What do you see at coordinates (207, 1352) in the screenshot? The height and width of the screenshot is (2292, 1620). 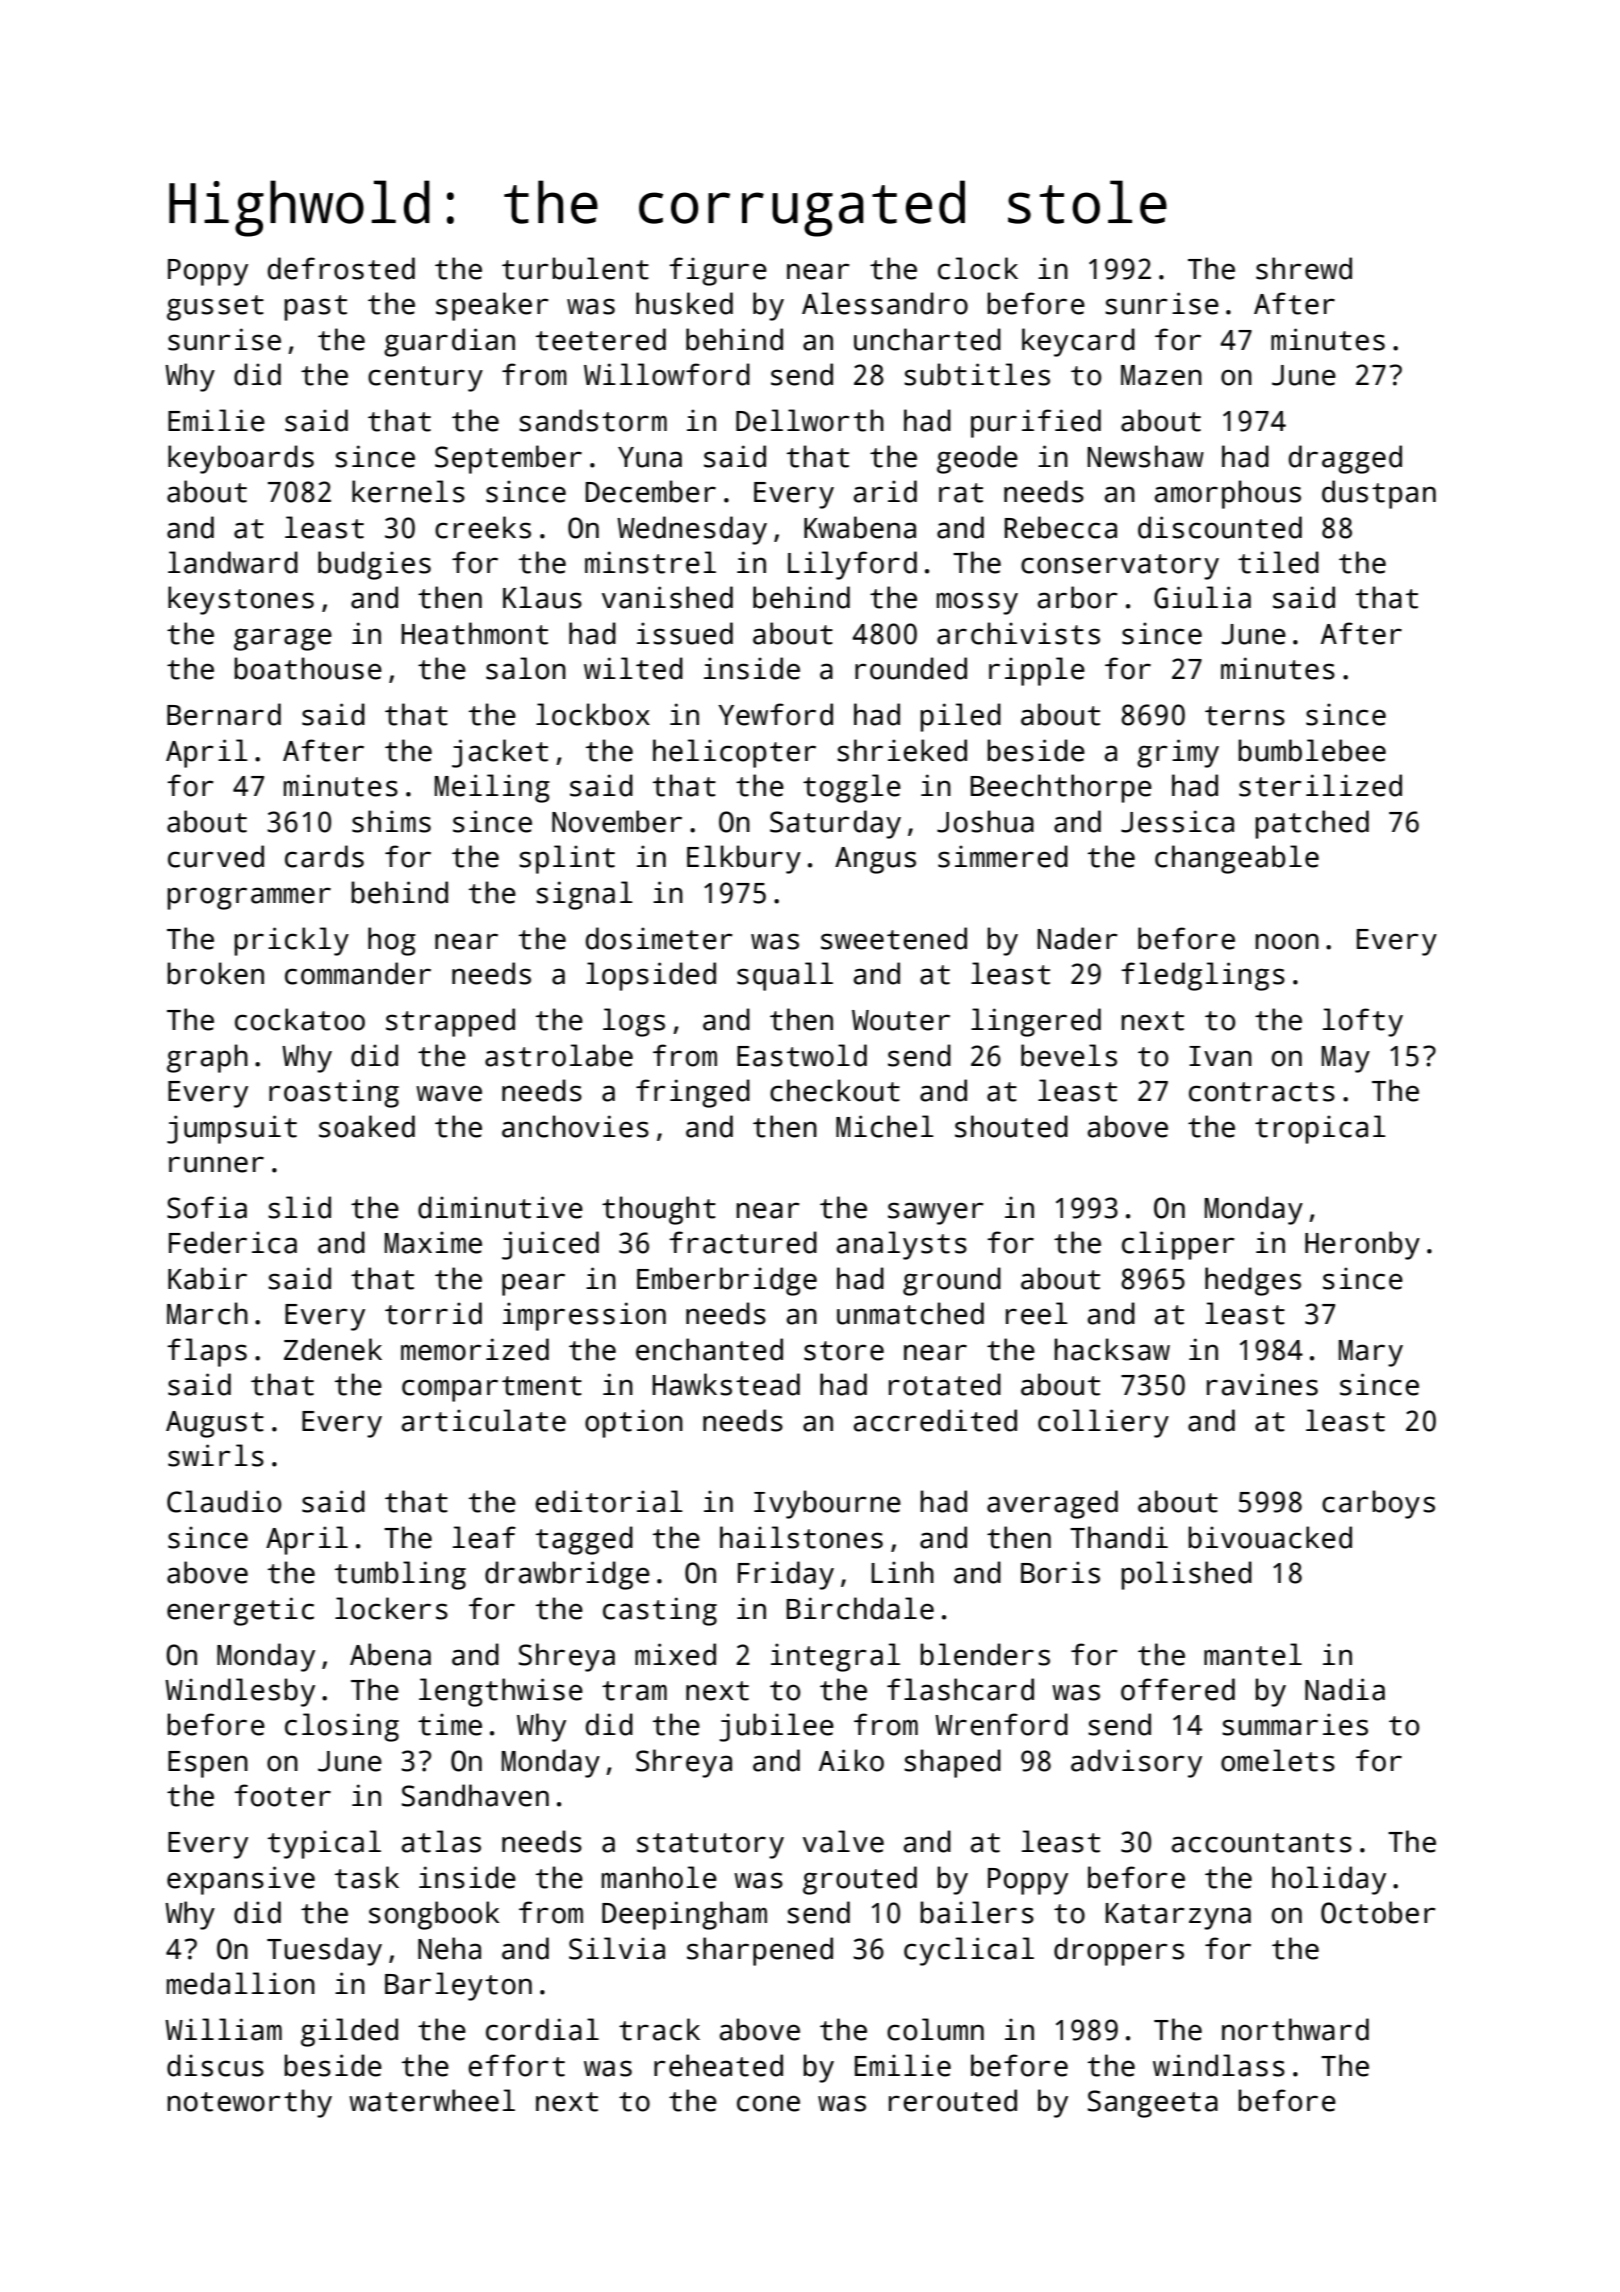 I see `flaps` at bounding box center [207, 1352].
